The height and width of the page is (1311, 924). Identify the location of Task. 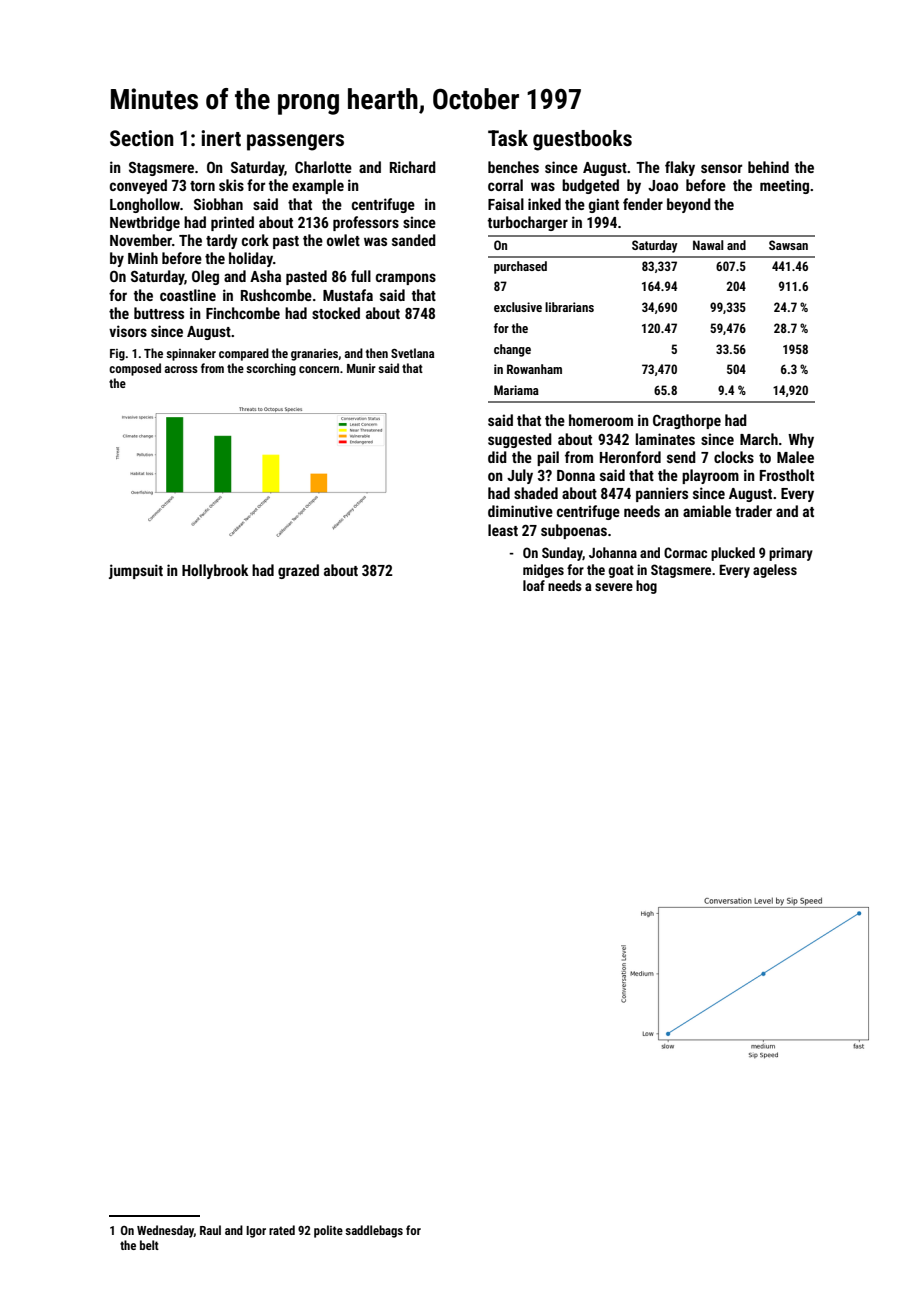
(508, 138).
